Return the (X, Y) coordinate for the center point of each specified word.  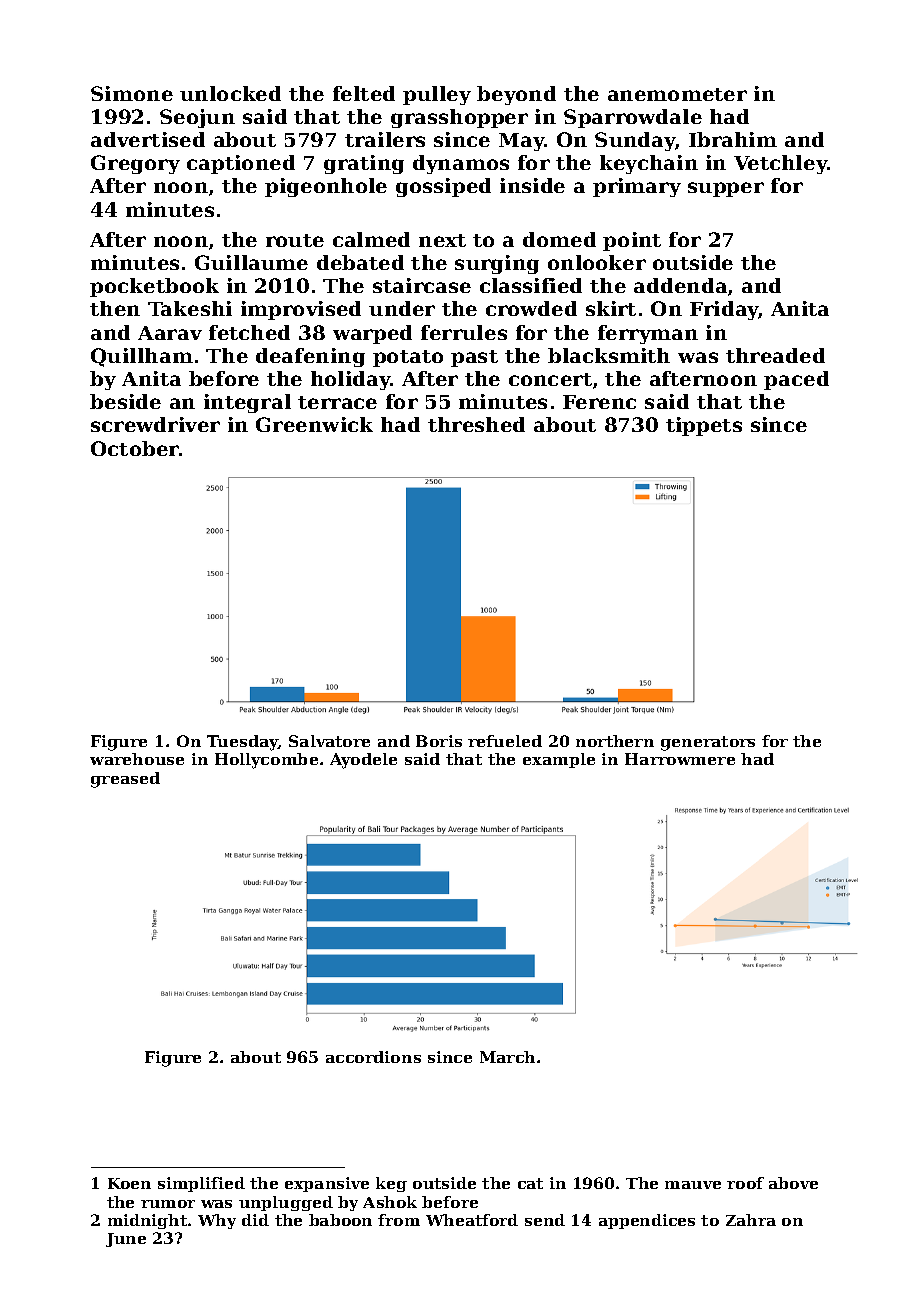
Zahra (751, 1220)
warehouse (137, 759)
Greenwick (314, 424)
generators (708, 743)
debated (360, 262)
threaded (775, 355)
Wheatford (472, 1220)
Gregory (135, 164)
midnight (147, 1221)
